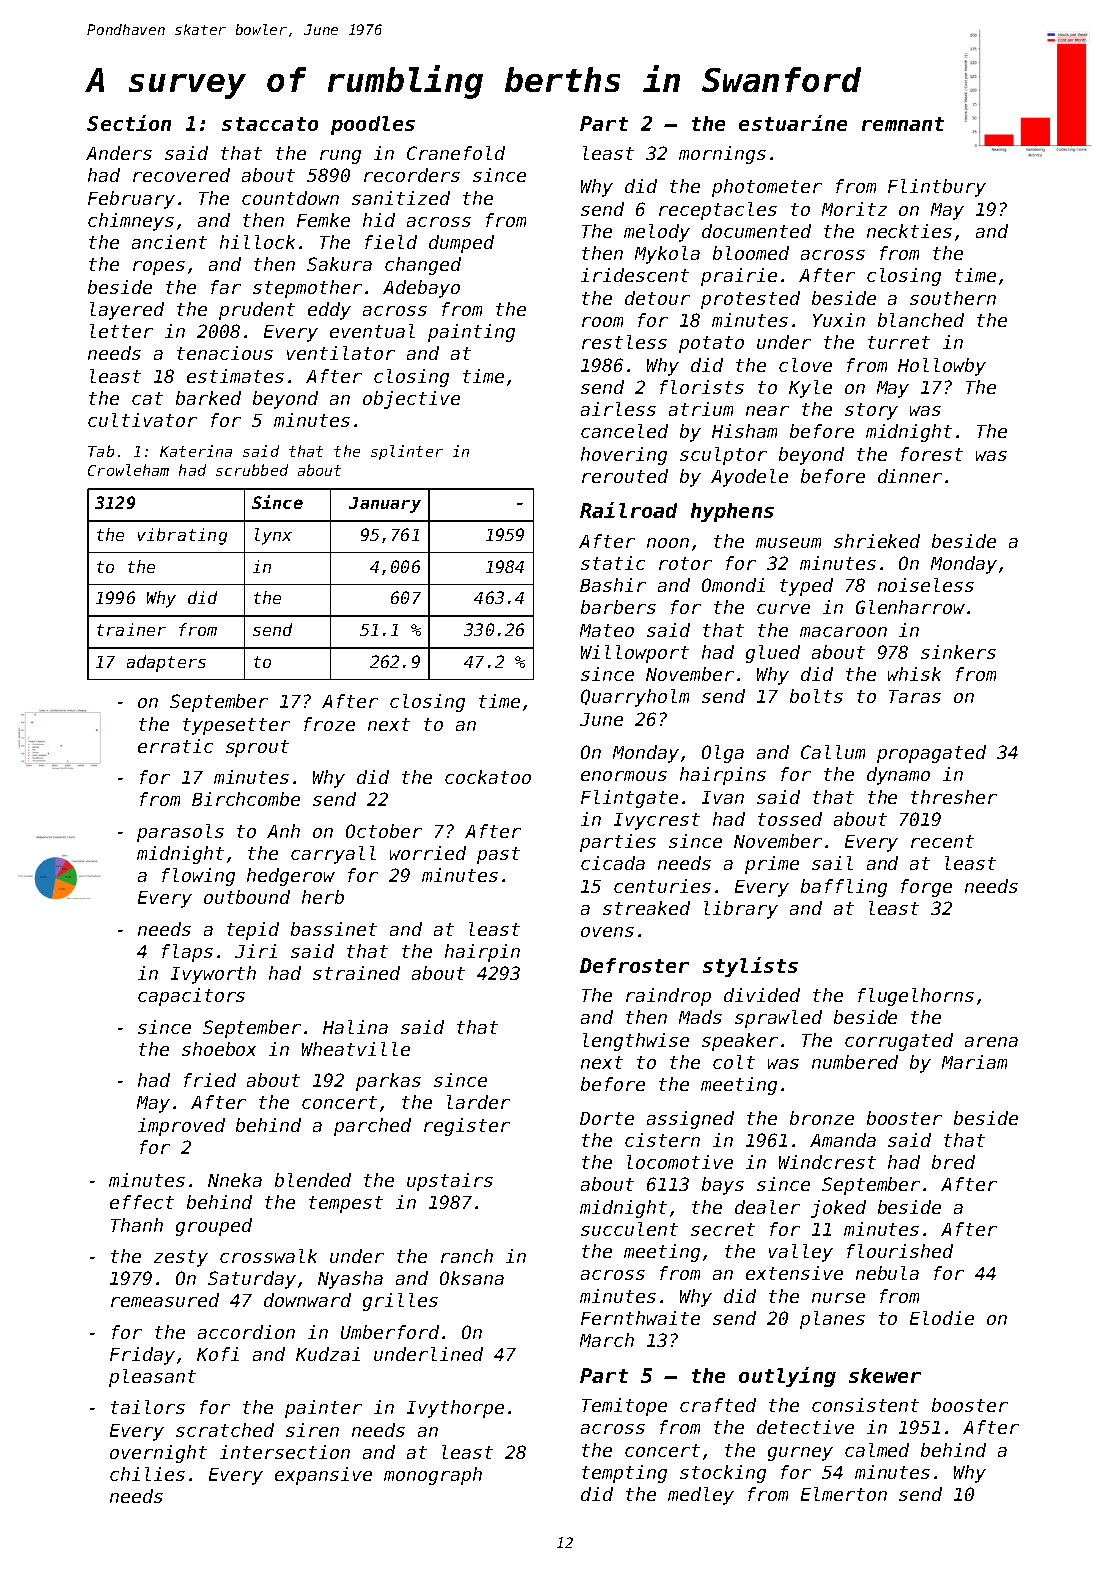 This screenshot has width=1114, height=1576. What do you see at coordinates (433, 1476) in the screenshot?
I see `monograph` at bounding box center [433, 1476].
